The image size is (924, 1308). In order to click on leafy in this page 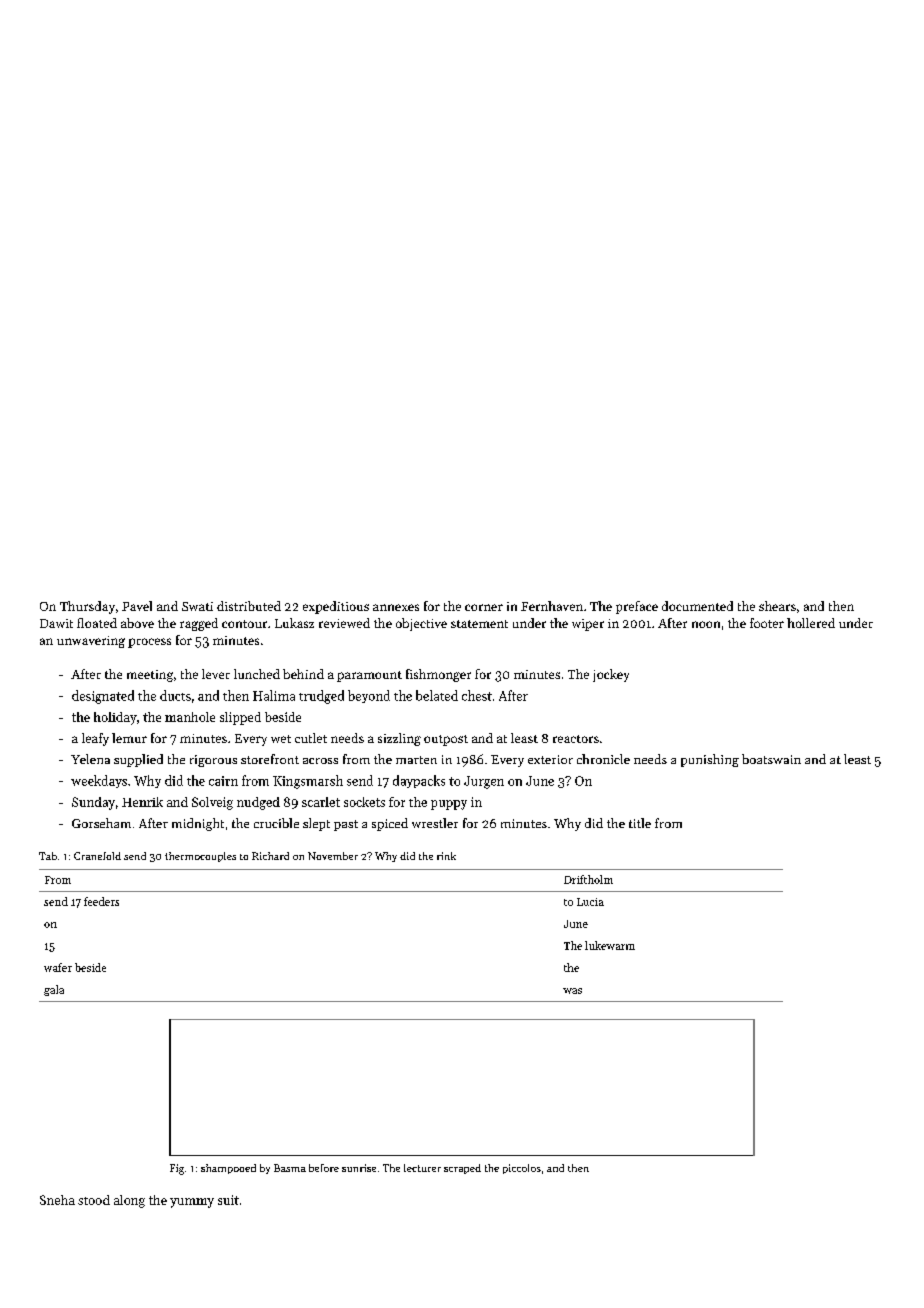, I will do `click(95, 739)`.
